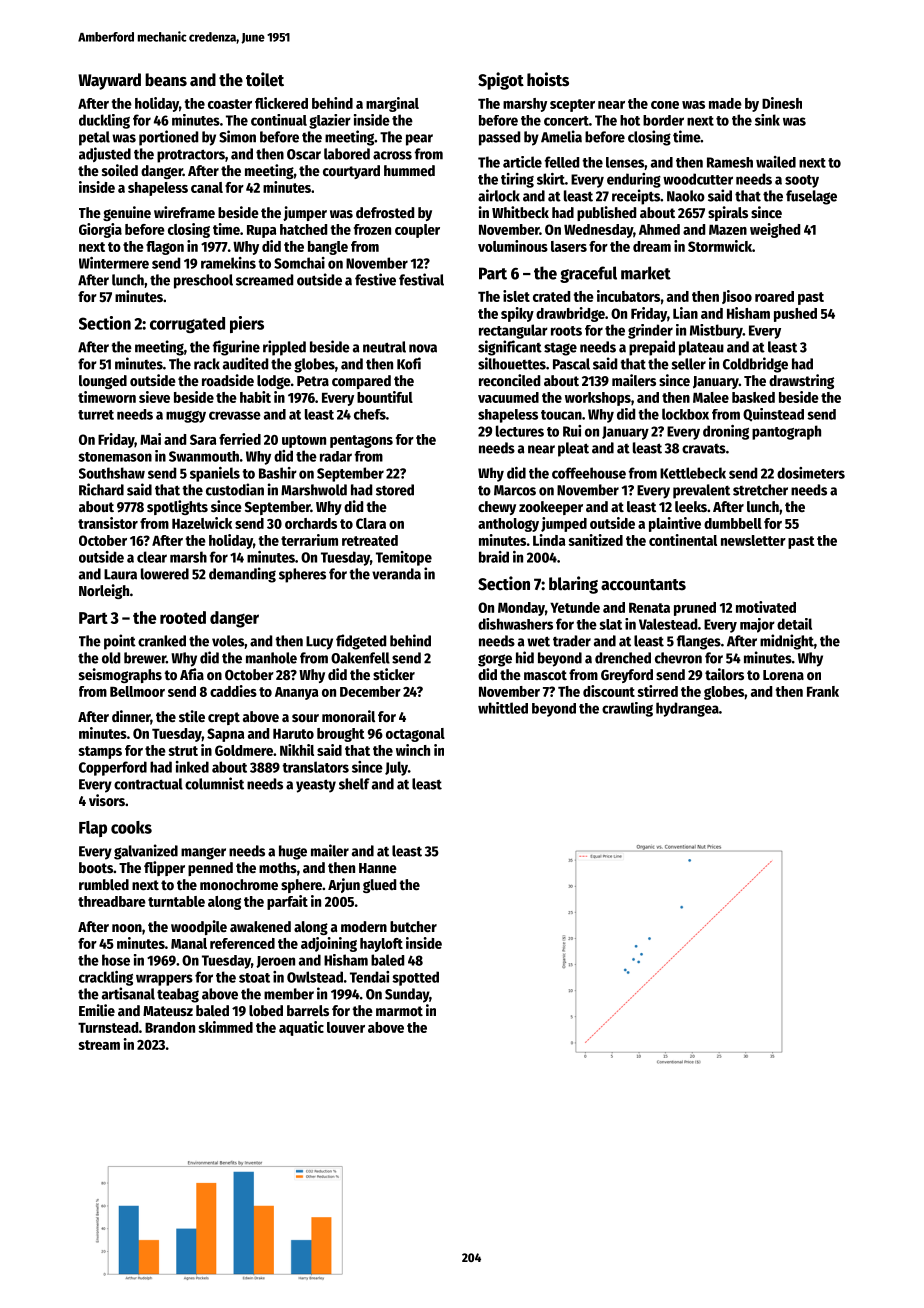  I want to click on Wintermere, so click(114, 263).
